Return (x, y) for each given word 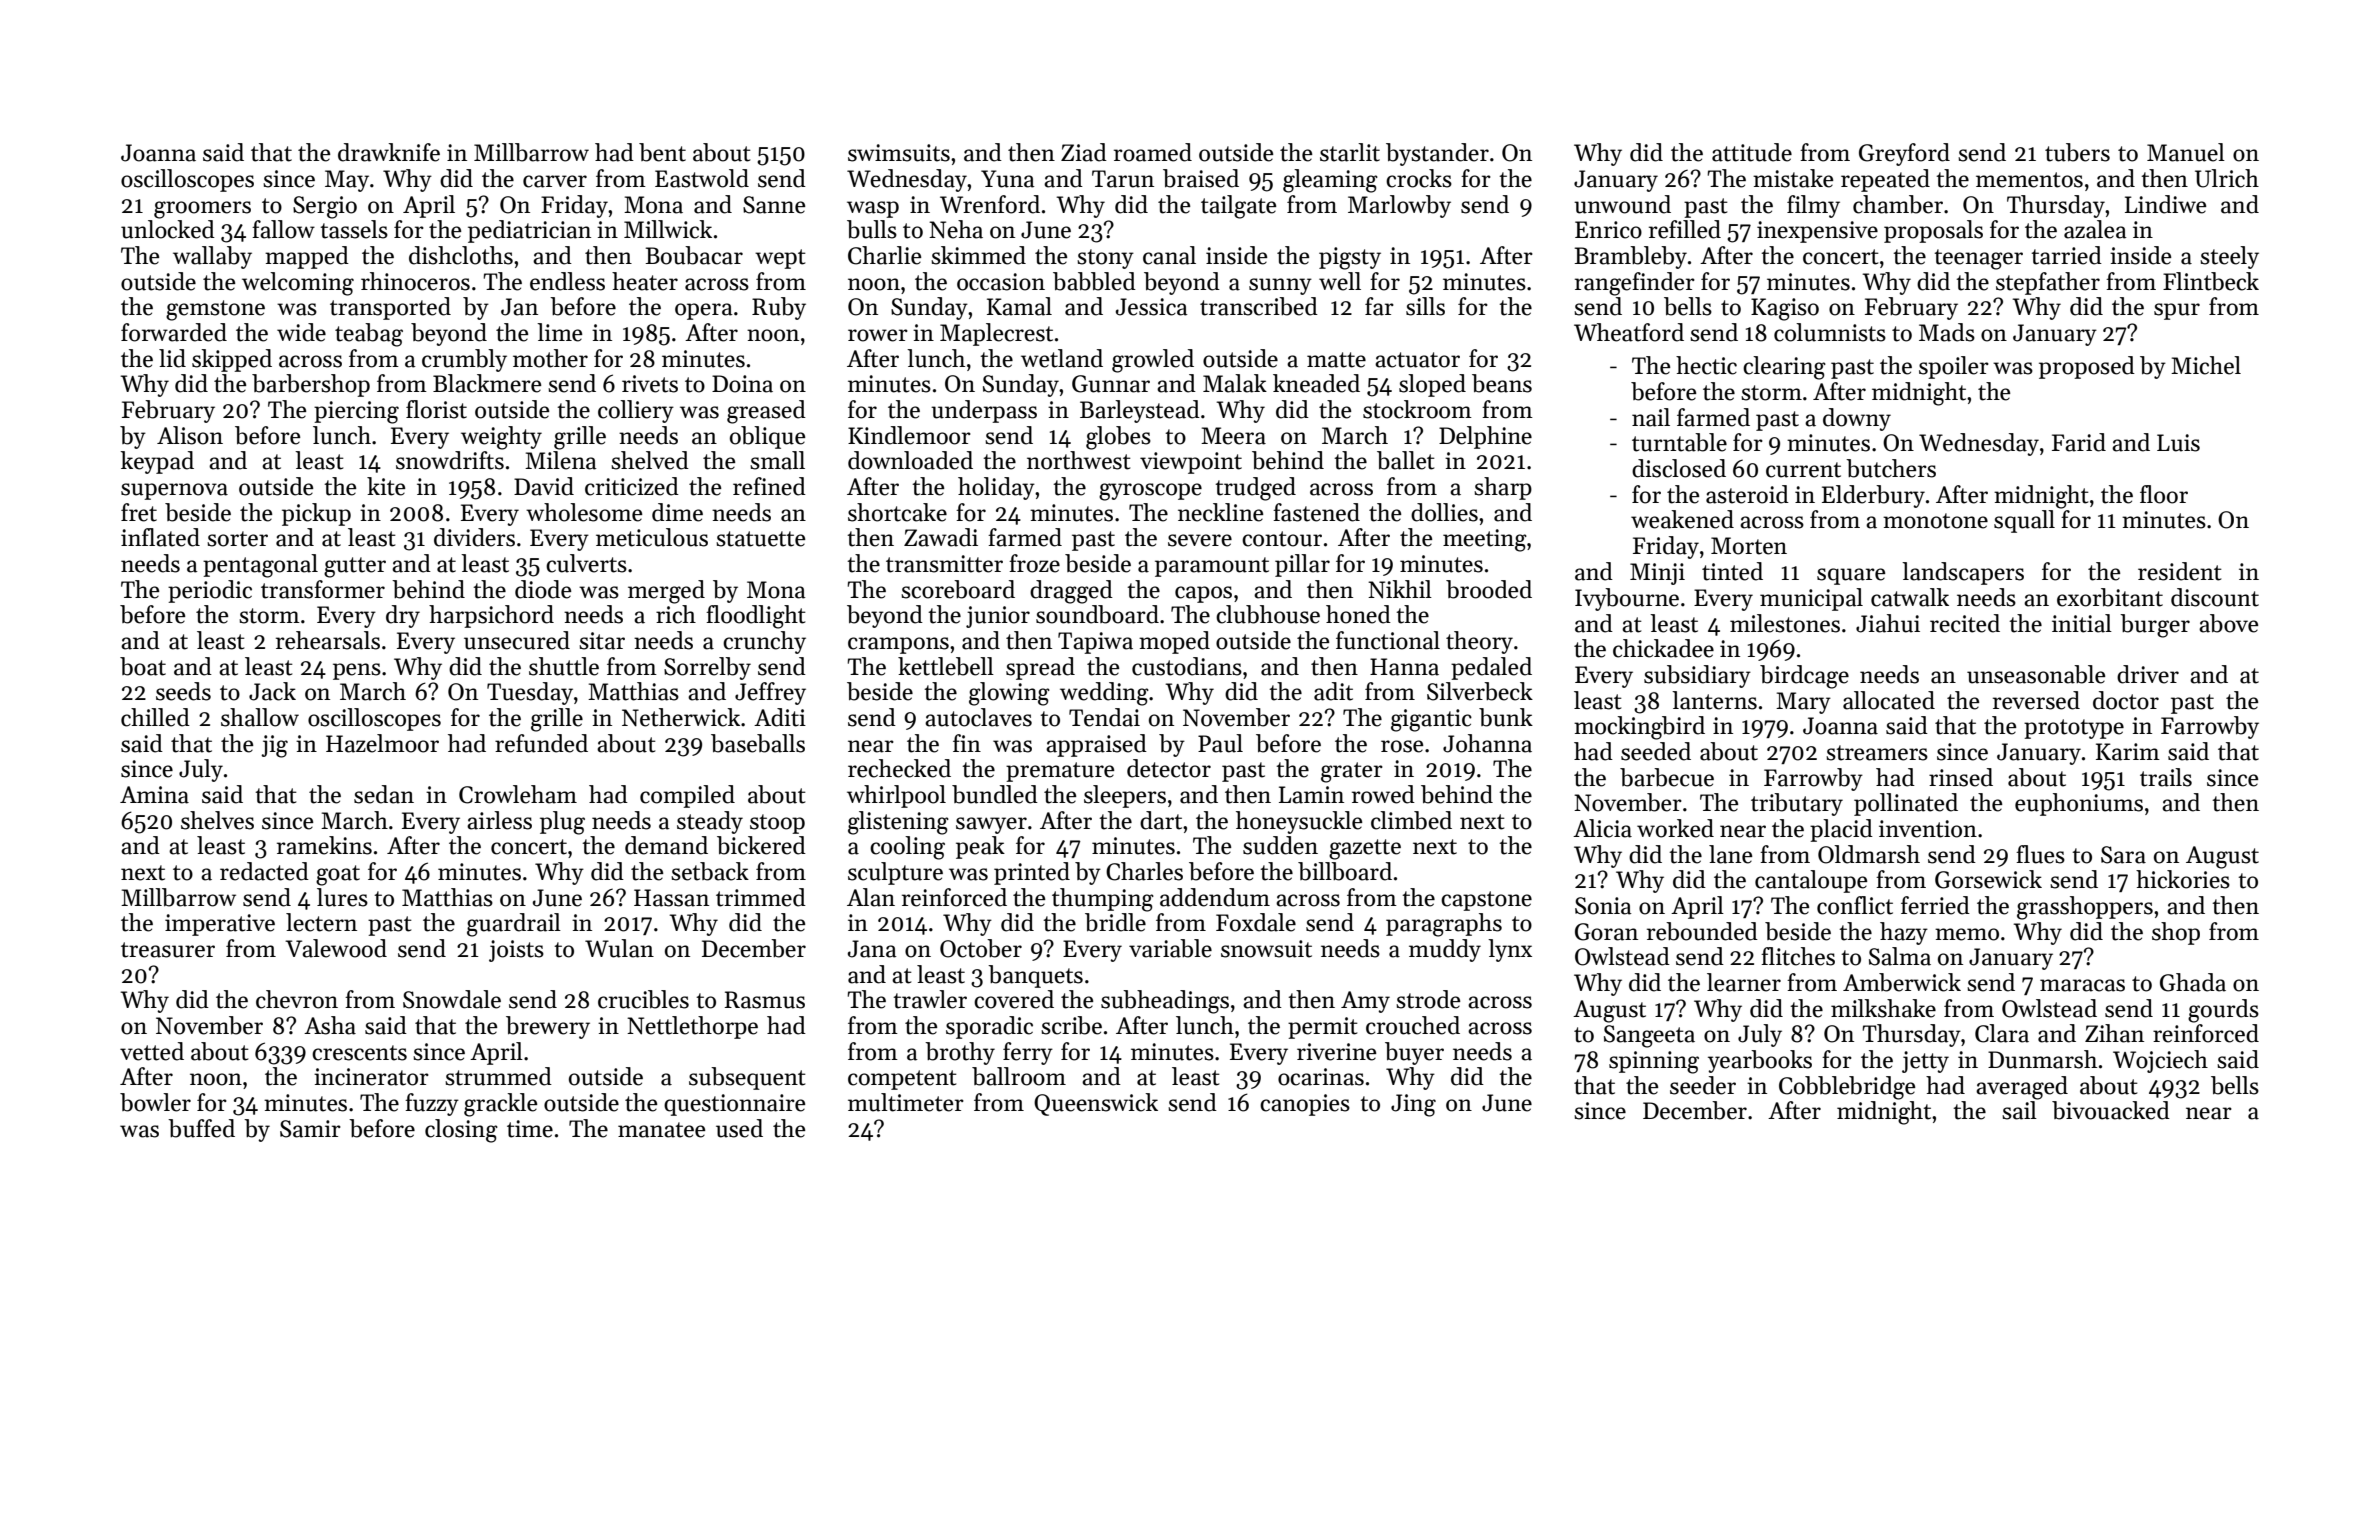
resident (2180, 571)
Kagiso (1785, 309)
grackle (500, 1105)
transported (390, 308)
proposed (2087, 367)
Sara (2123, 855)
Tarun (1123, 179)
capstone (1486, 901)
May (347, 181)
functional (1388, 640)
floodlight (756, 617)
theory (1479, 642)
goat (338, 875)
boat (143, 666)
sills (1425, 306)
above (2228, 623)
